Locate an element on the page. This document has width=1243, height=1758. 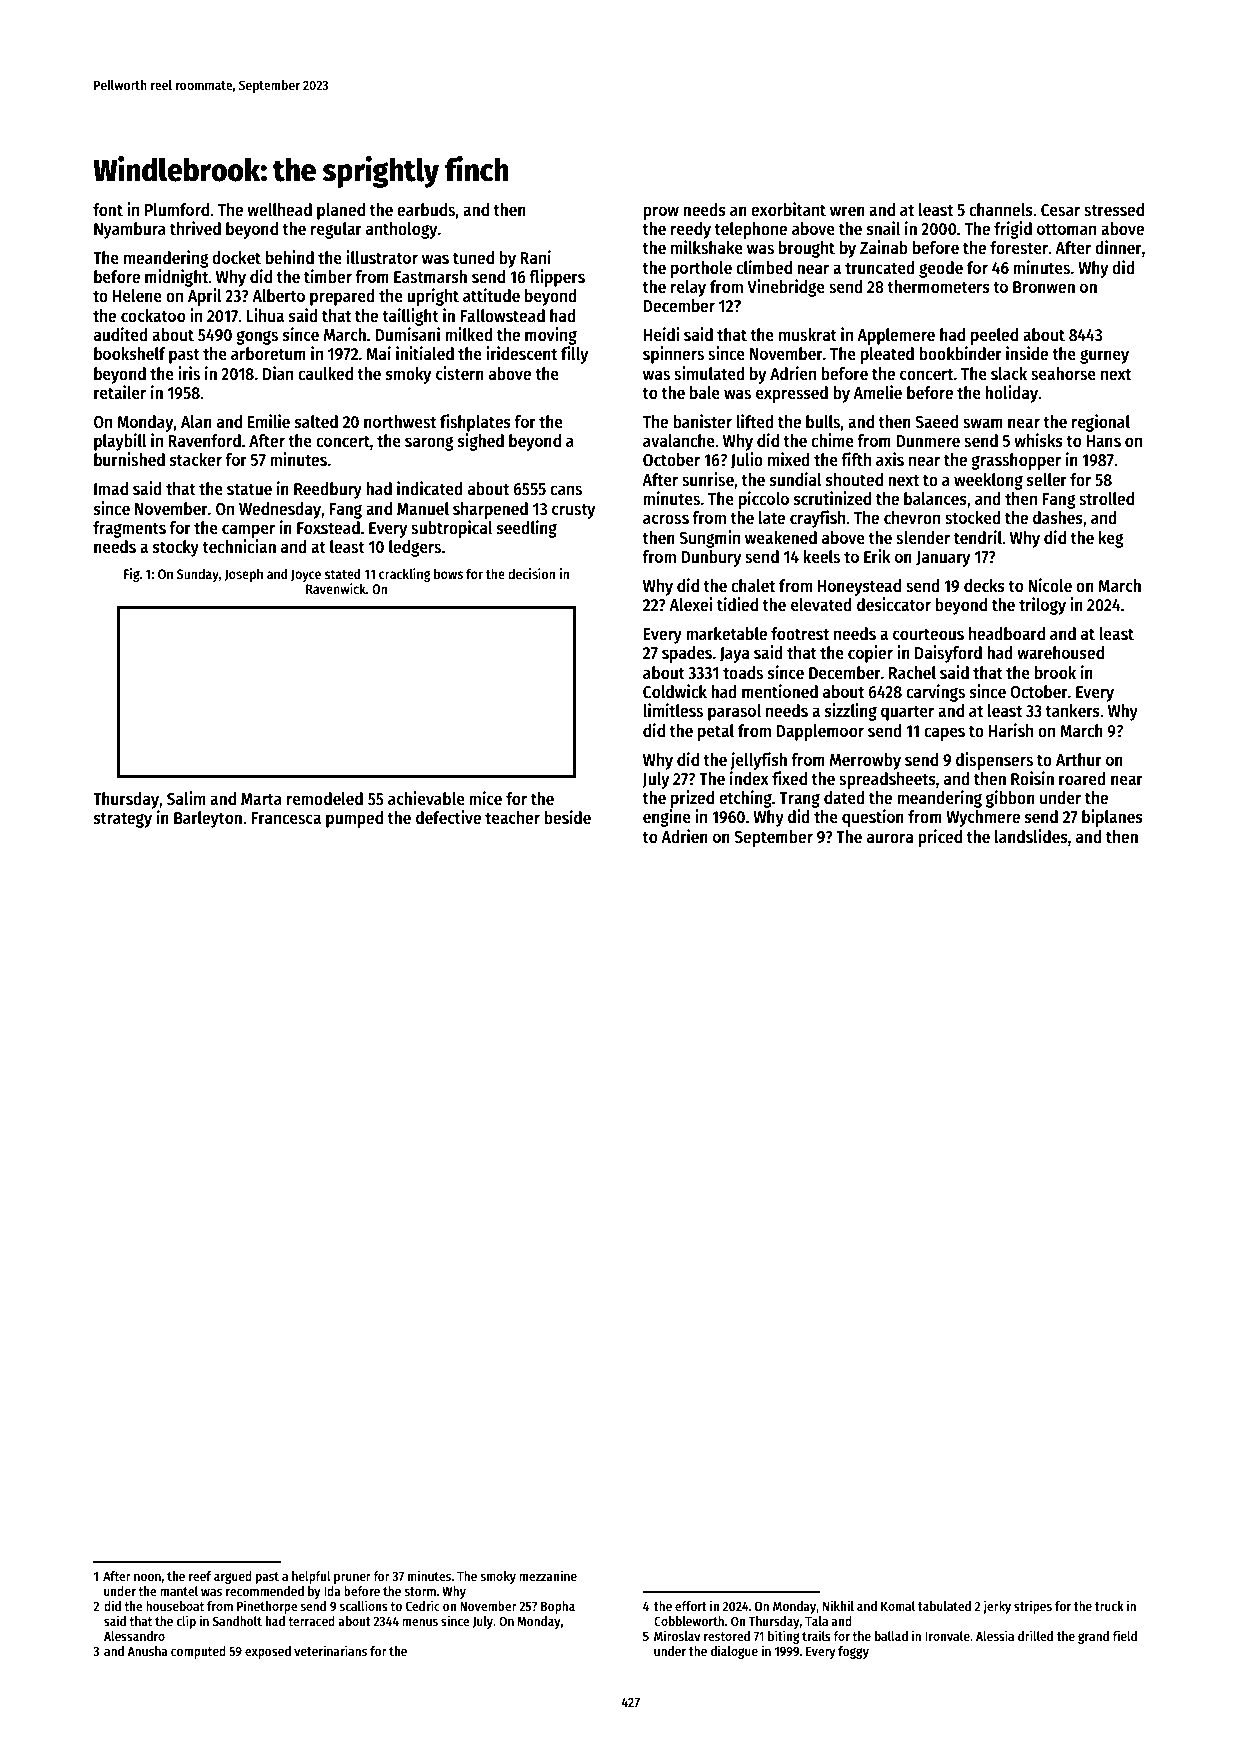
prized is located at coordinates (692, 799).
